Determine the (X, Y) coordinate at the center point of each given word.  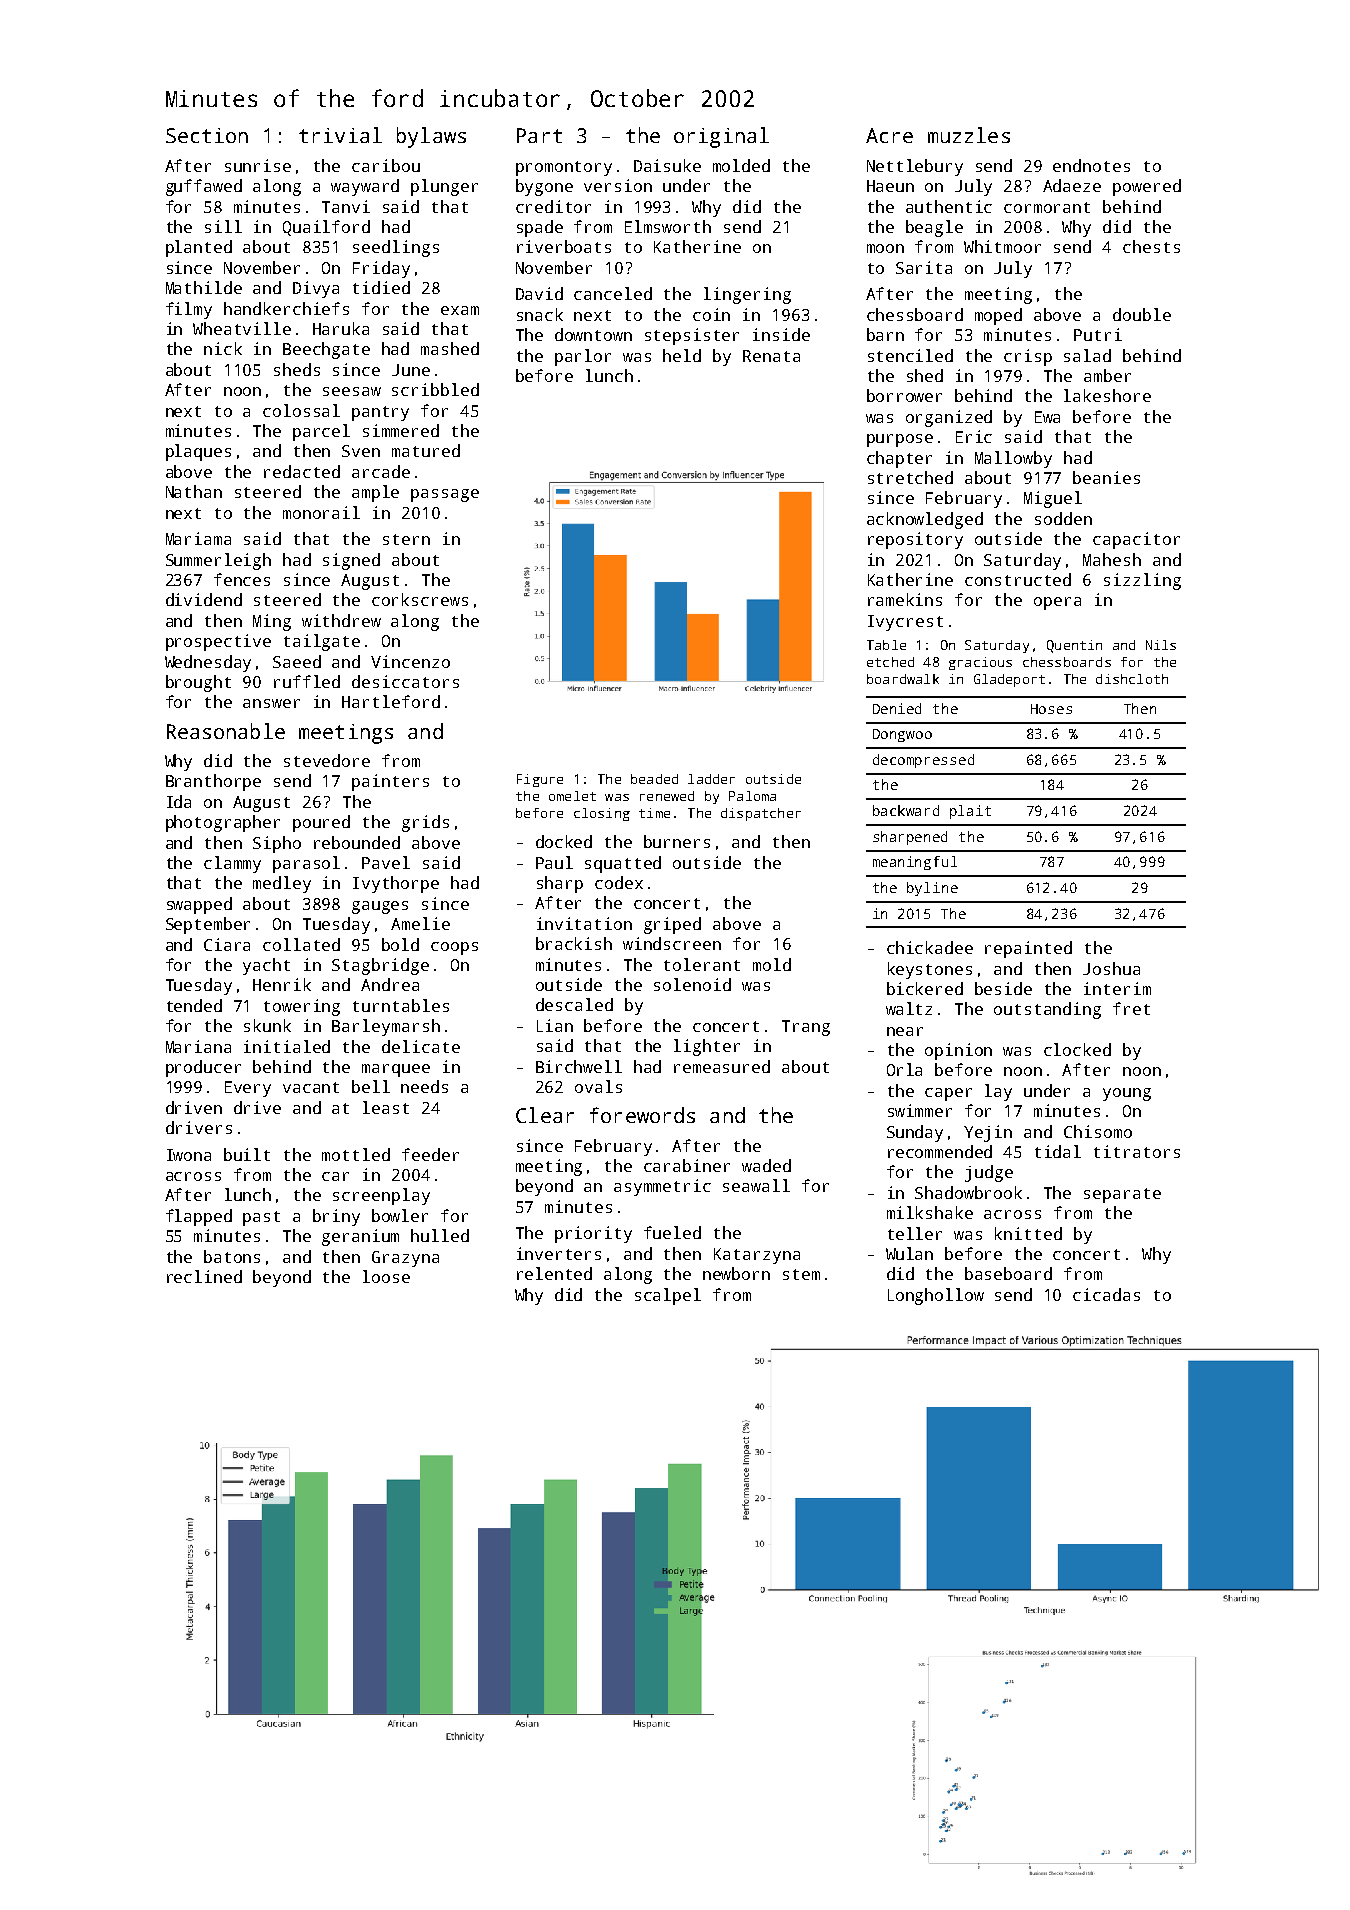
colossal (301, 410)
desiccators (405, 681)
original (721, 137)
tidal (1058, 1151)
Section (207, 135)
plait (970, 812)
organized (949, 418)
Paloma (752, 796)
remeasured (722, 1066)
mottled (356, 1154)
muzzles (969, 135)
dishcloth (1132, 679)
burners (677, 841)
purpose (900, 440)
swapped (199, 905)
